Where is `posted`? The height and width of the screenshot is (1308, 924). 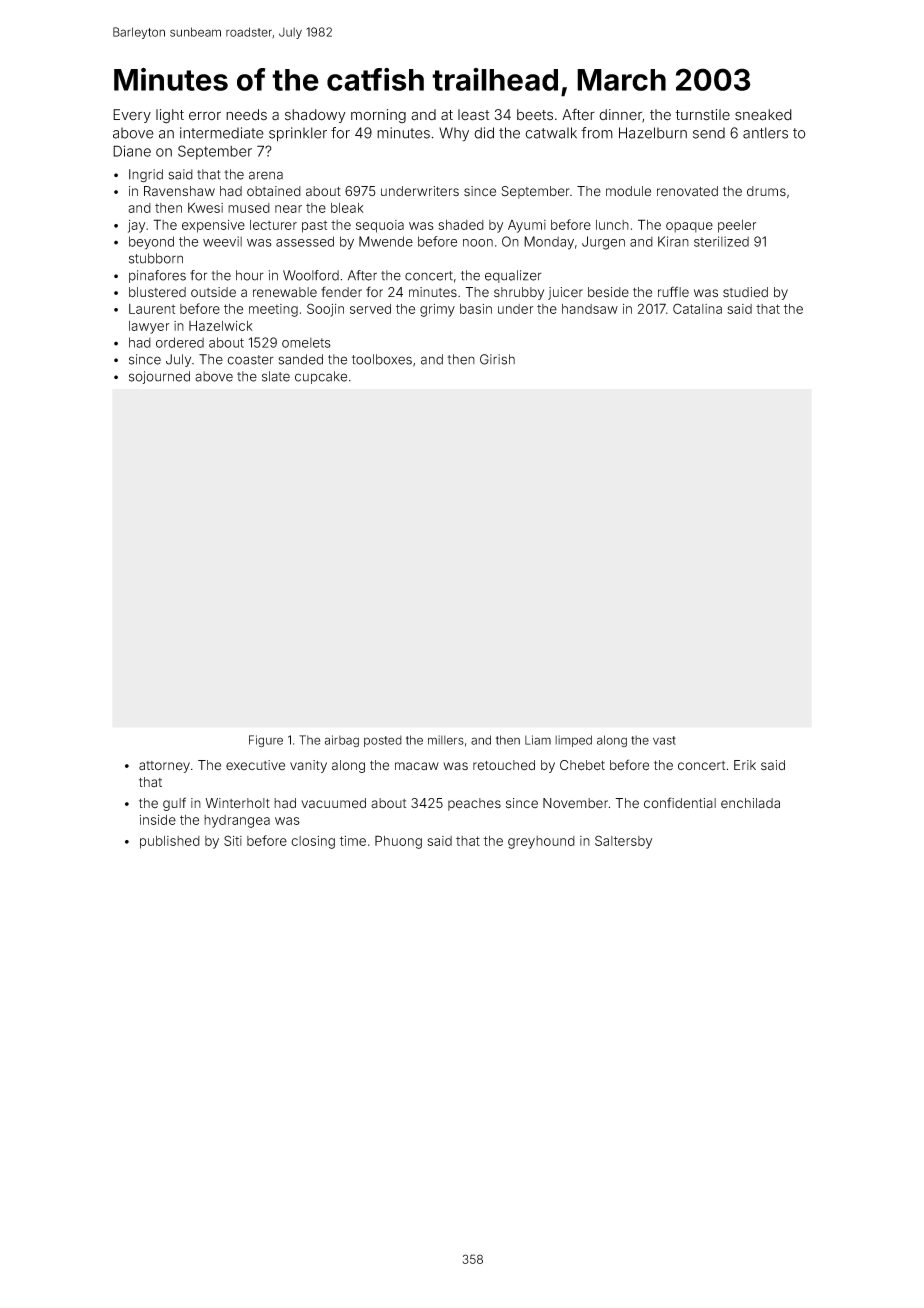 posted is located at coordinates (383, 741).
